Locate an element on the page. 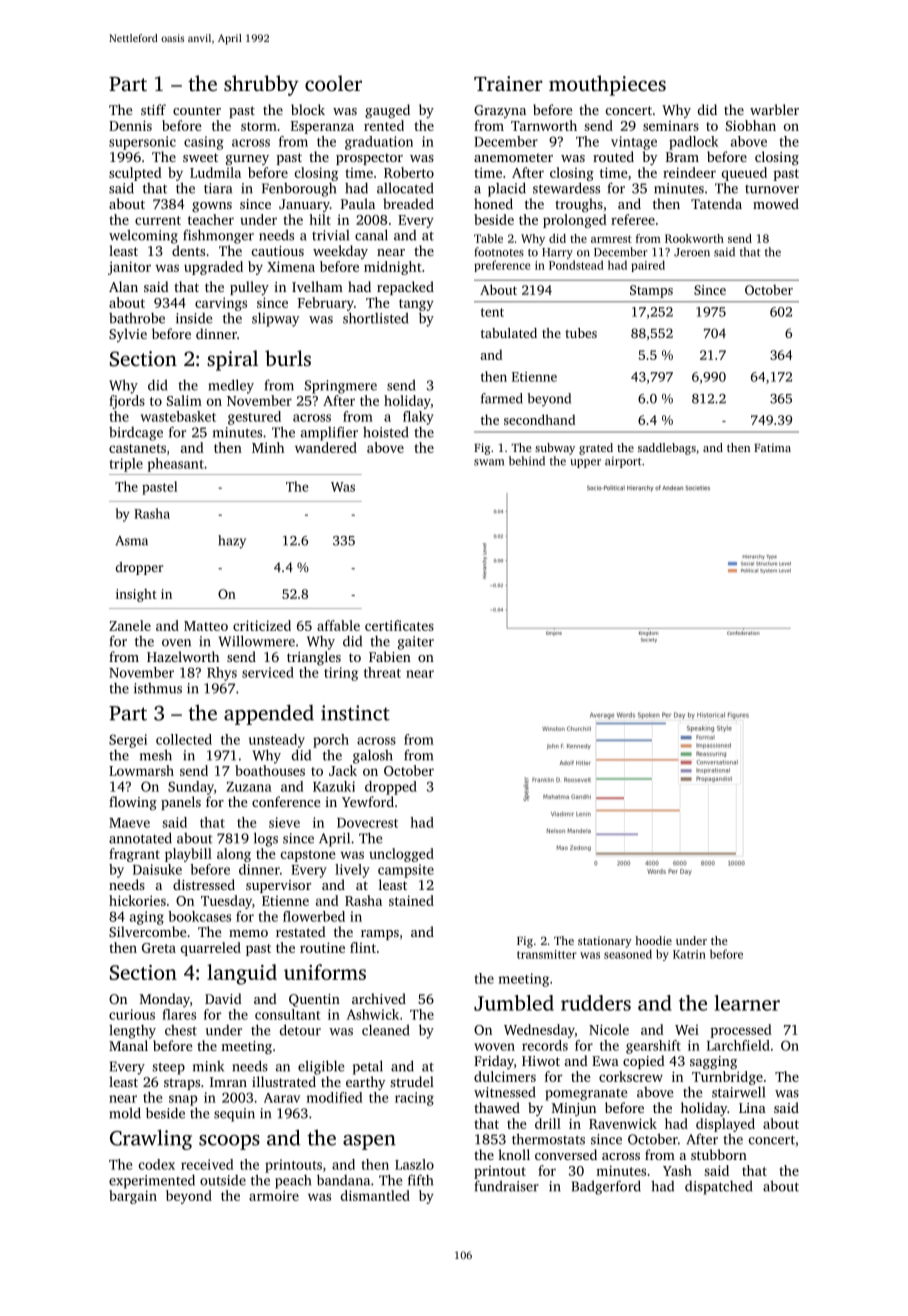 This image has height=1316, width=908. fragrant is located at coordinates (134, 855).
